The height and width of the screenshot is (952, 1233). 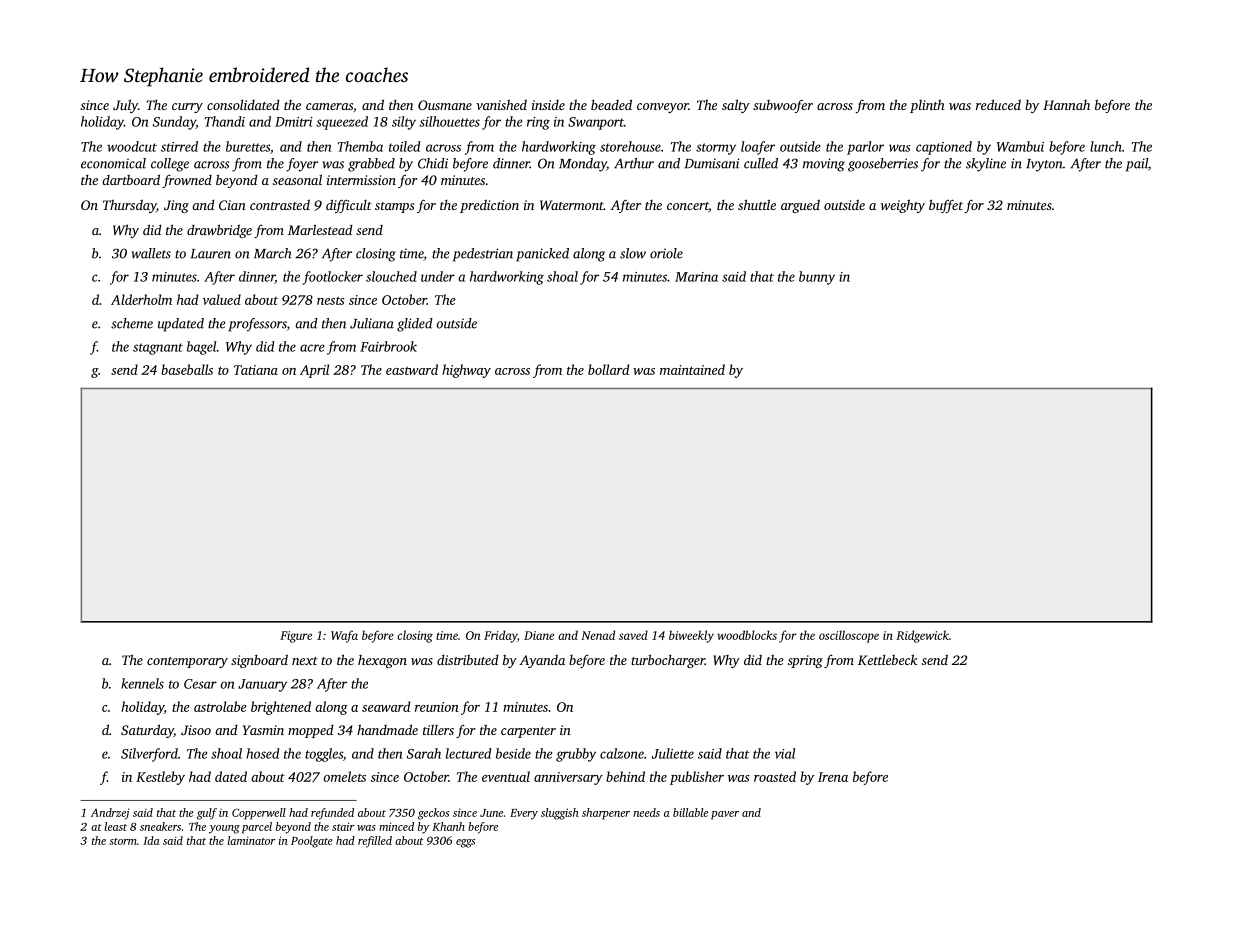 What do you see at coordinates (725, 815) in the screenshot?
I see `paver` at bounding box center [725, 815].
